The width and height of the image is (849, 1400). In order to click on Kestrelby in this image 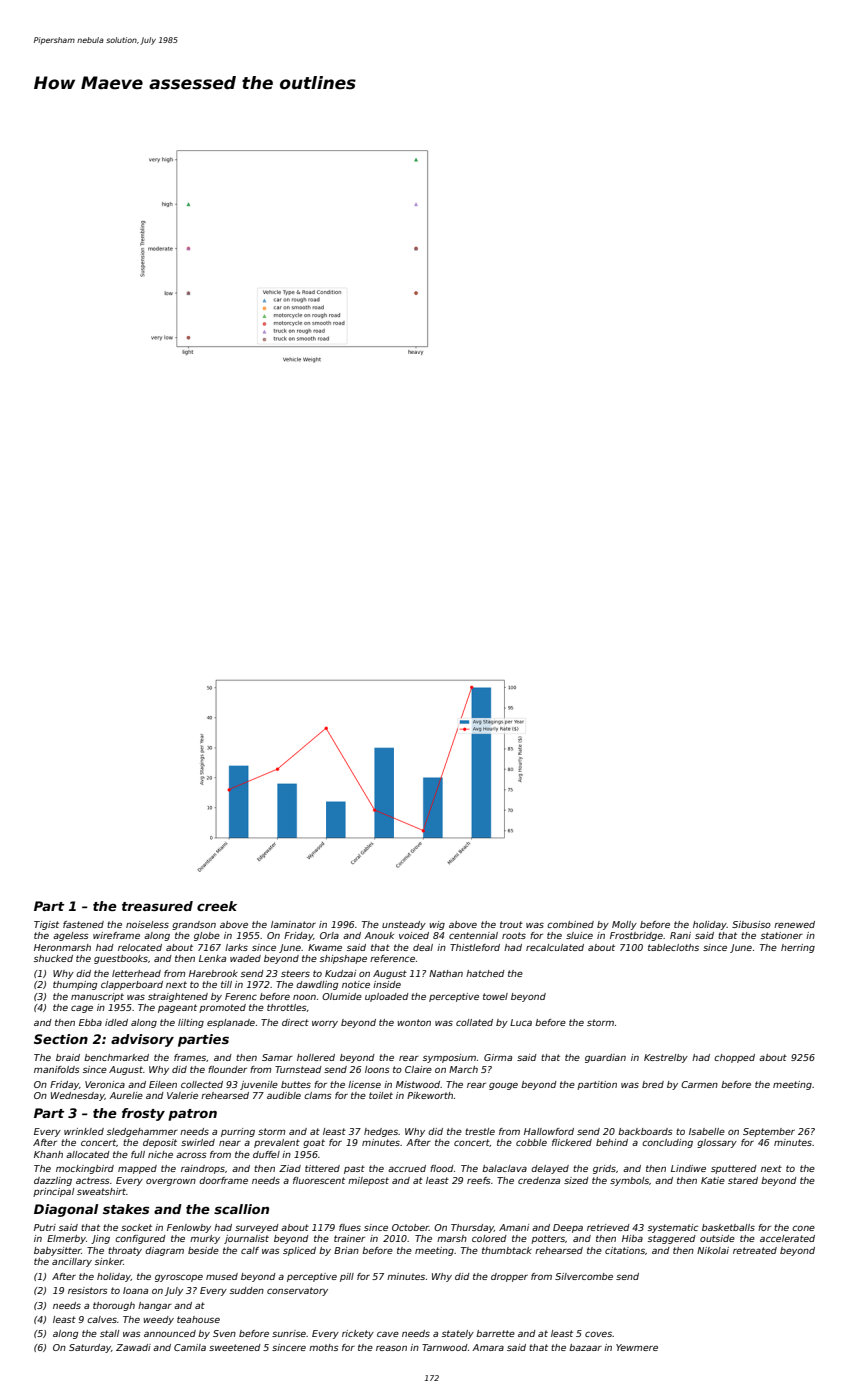, I will do `click(666, 1058)`.
